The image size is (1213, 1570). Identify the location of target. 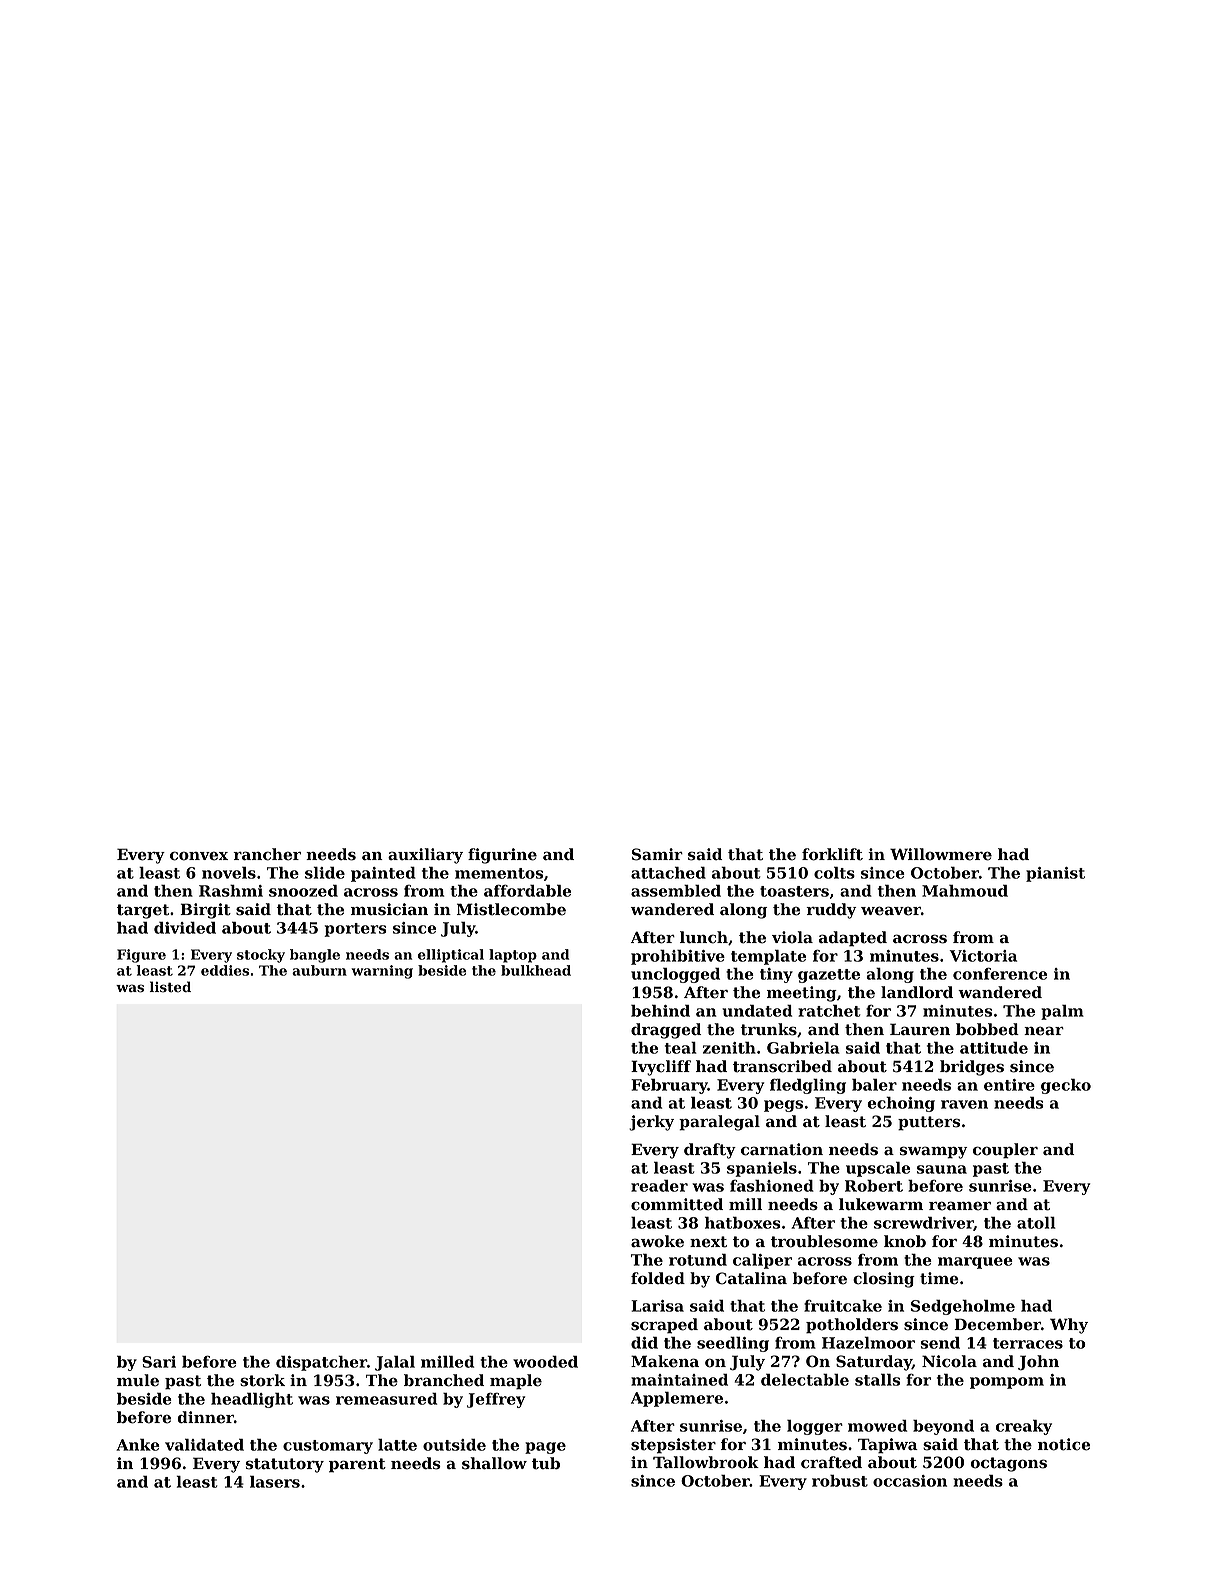
(143, 911).
